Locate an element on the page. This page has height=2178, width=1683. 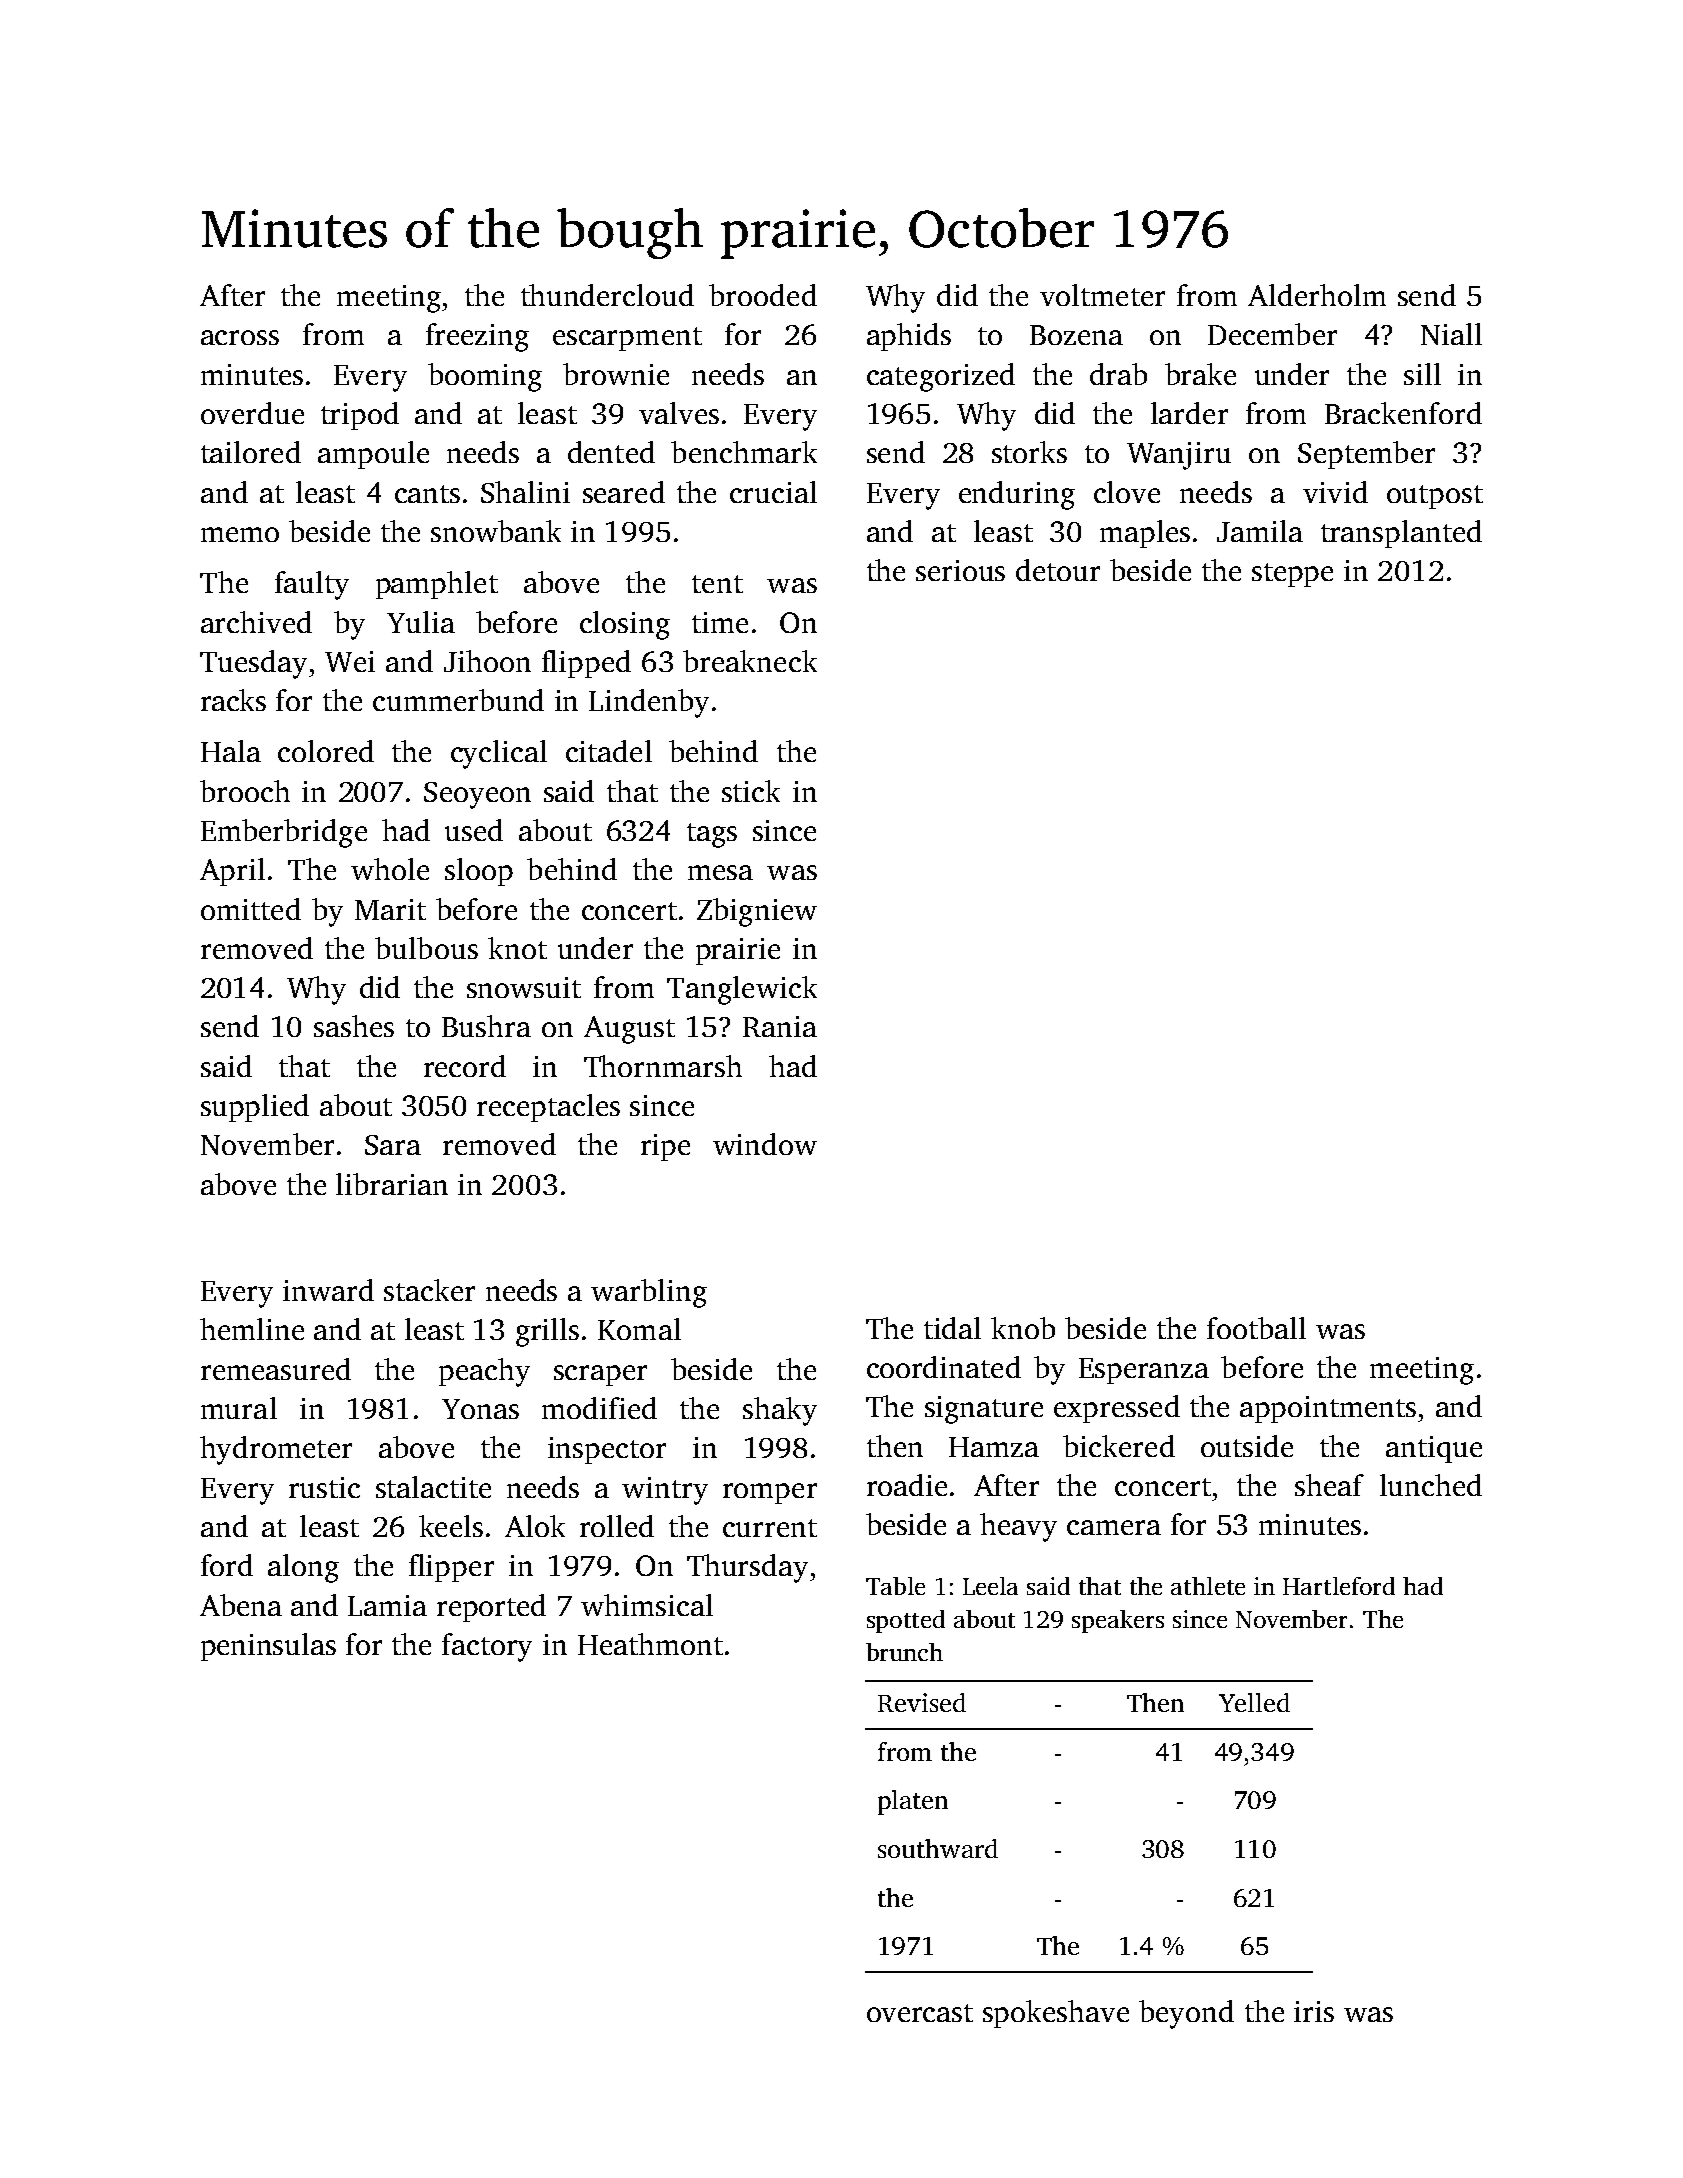
detour is located at coordinates (1058, 570).
